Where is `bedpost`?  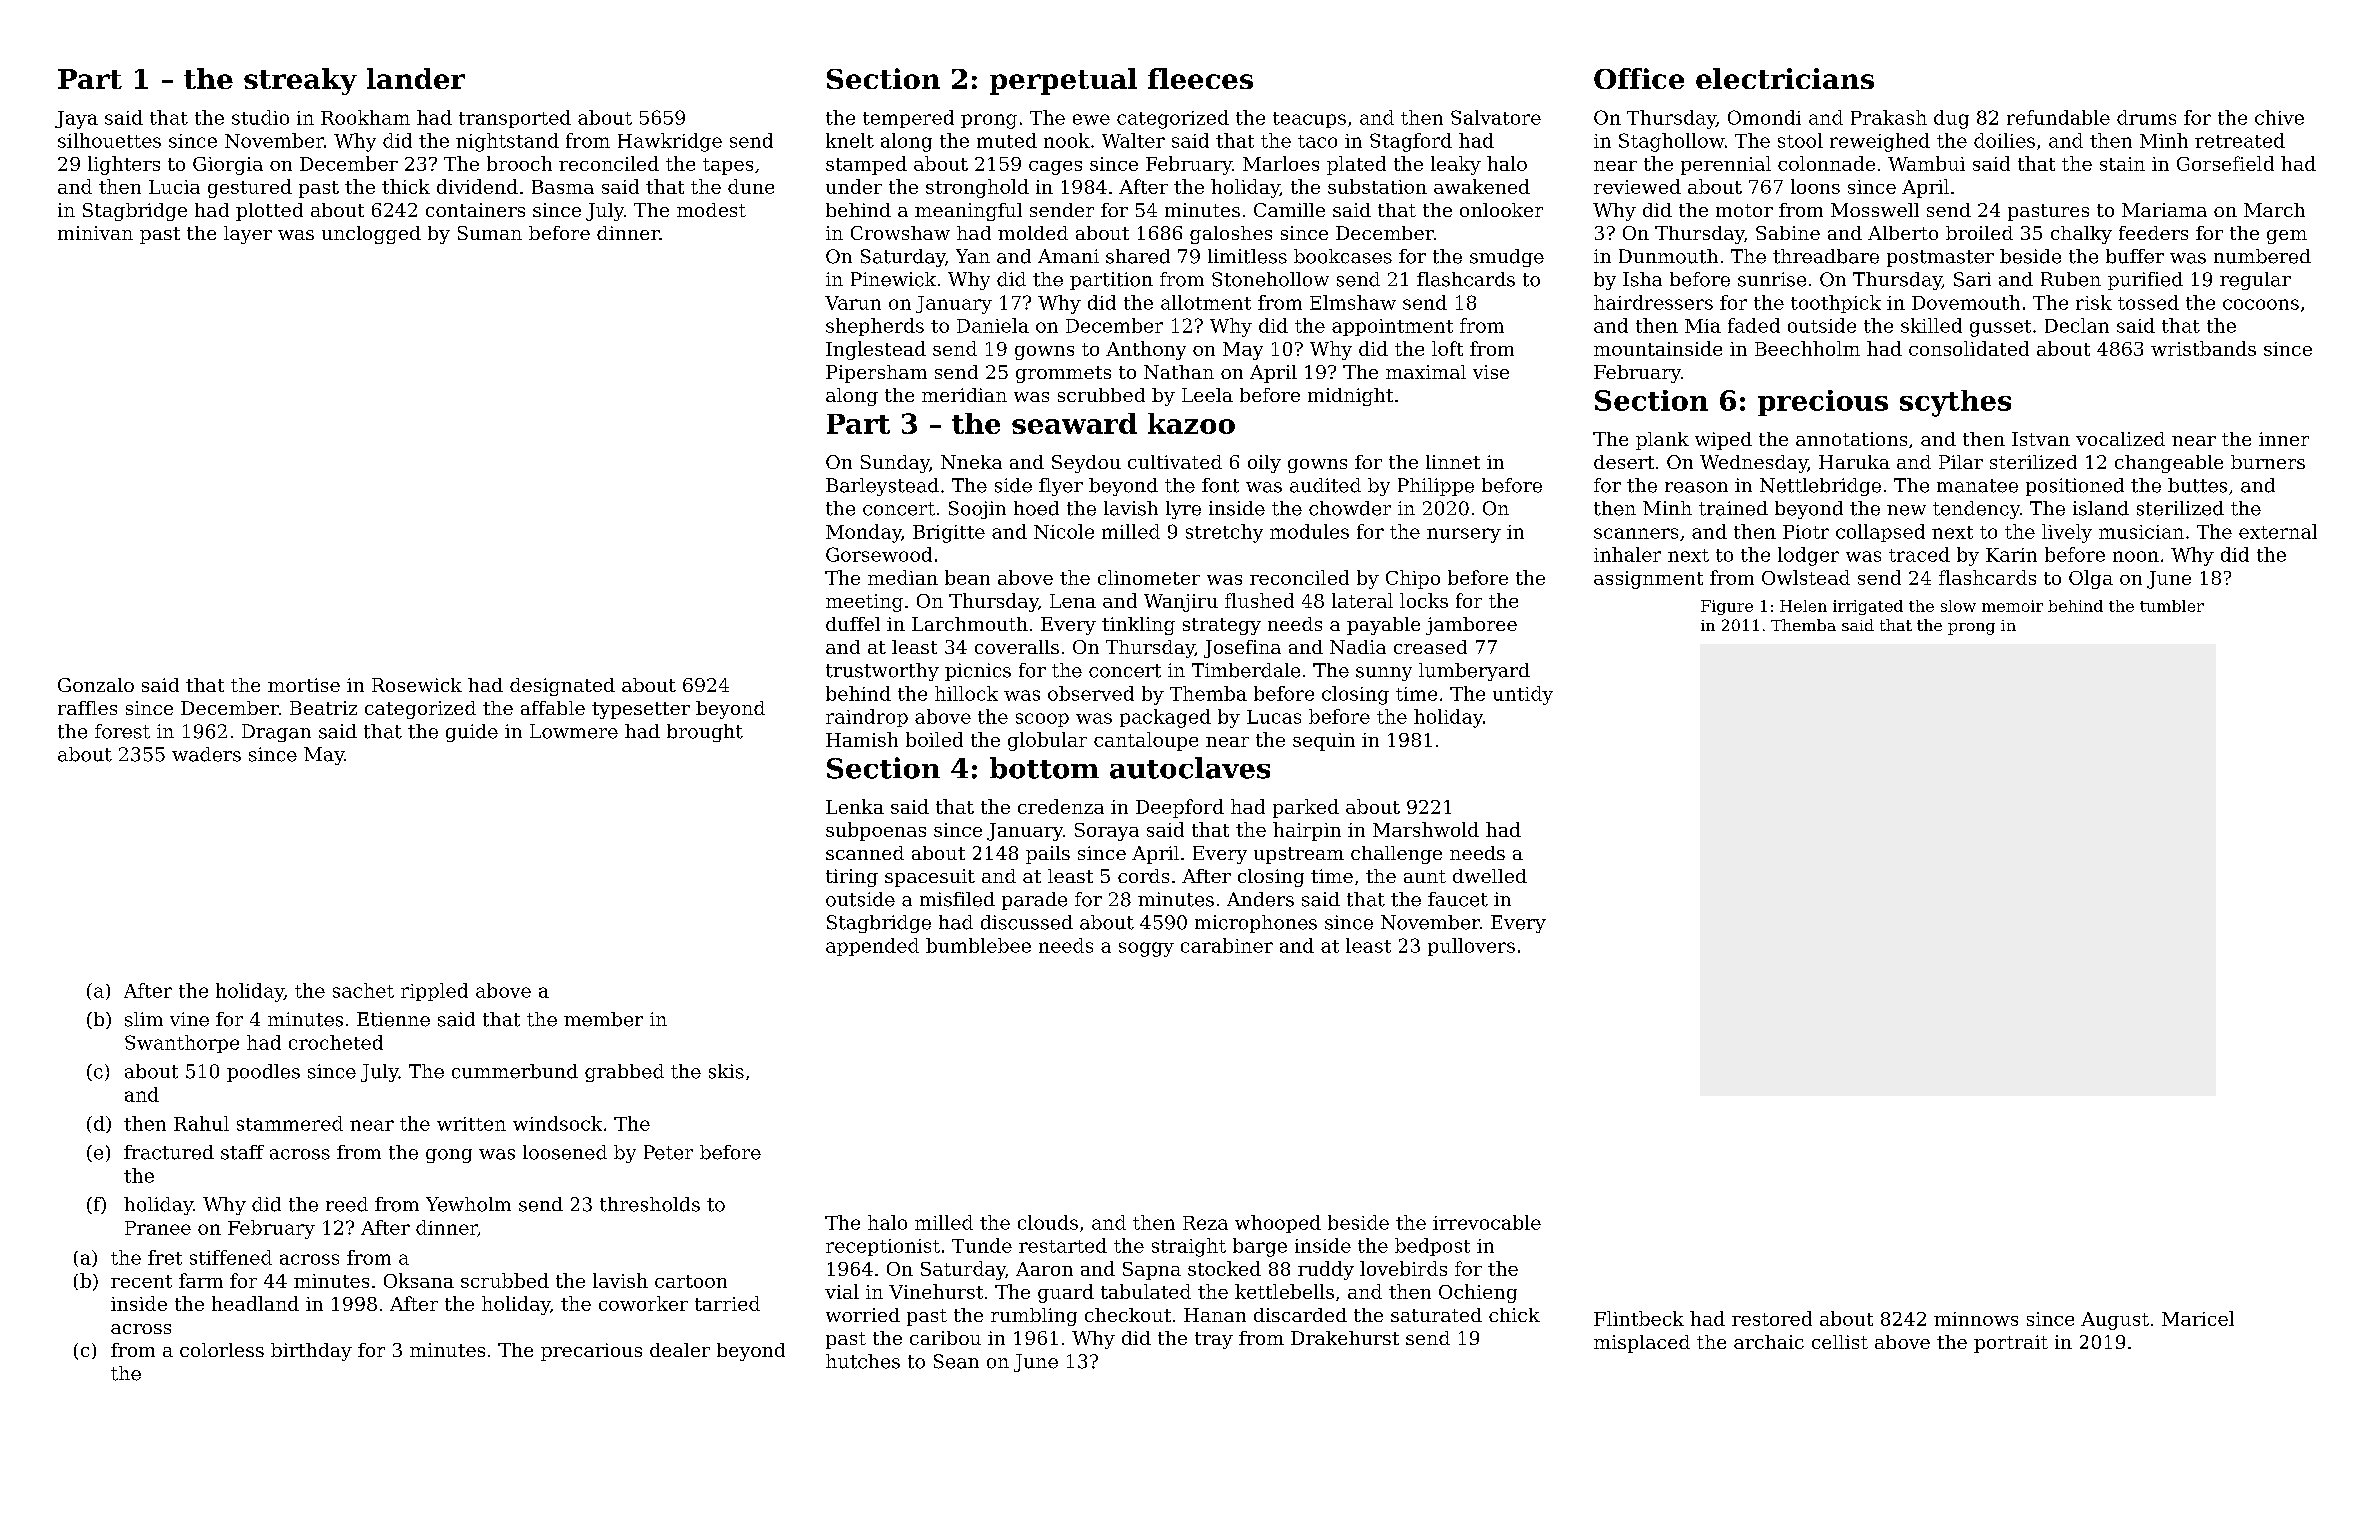 bedpost is located at coordinates (1432, 1247).
